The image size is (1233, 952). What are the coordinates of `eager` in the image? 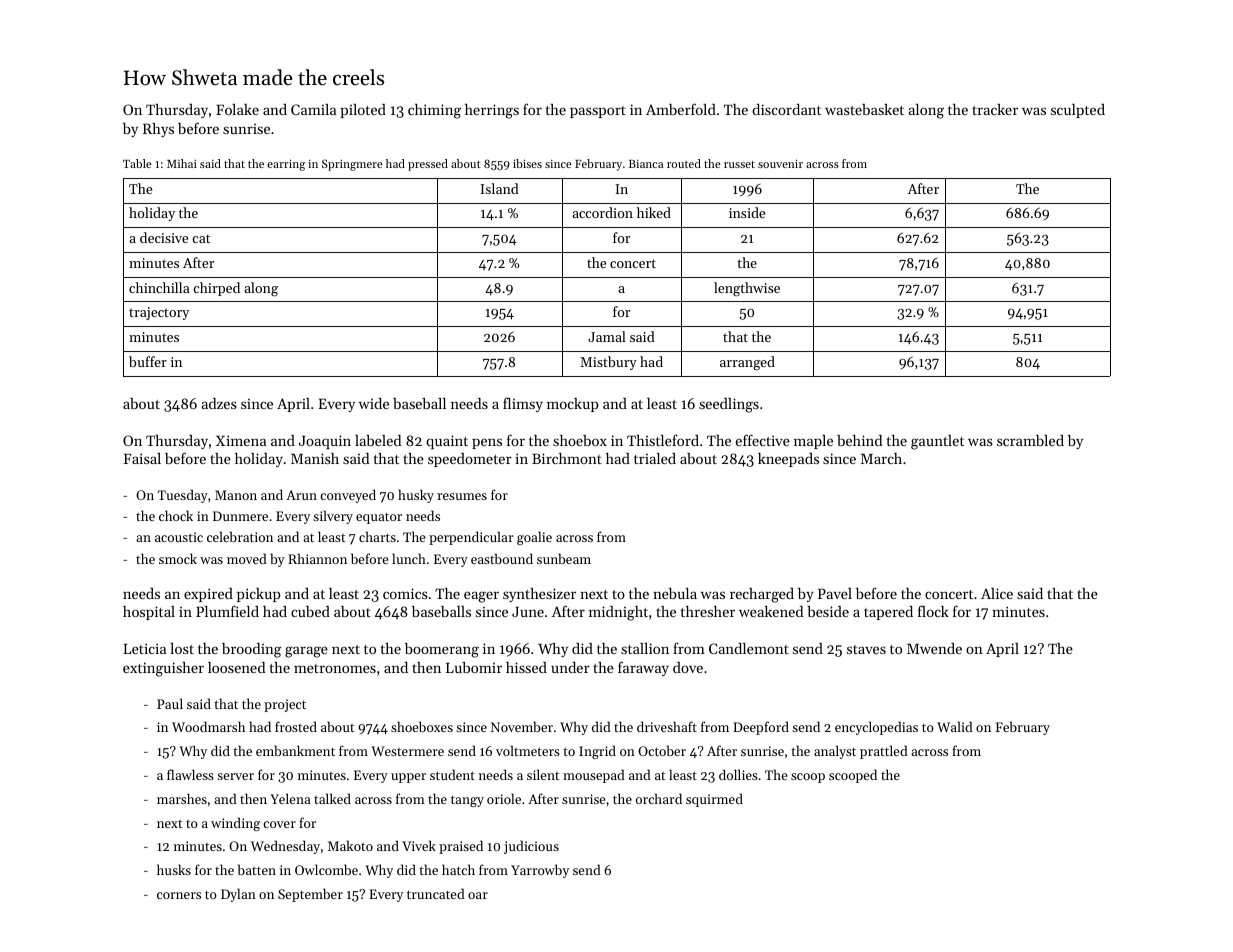 It's located at (481, 597).
